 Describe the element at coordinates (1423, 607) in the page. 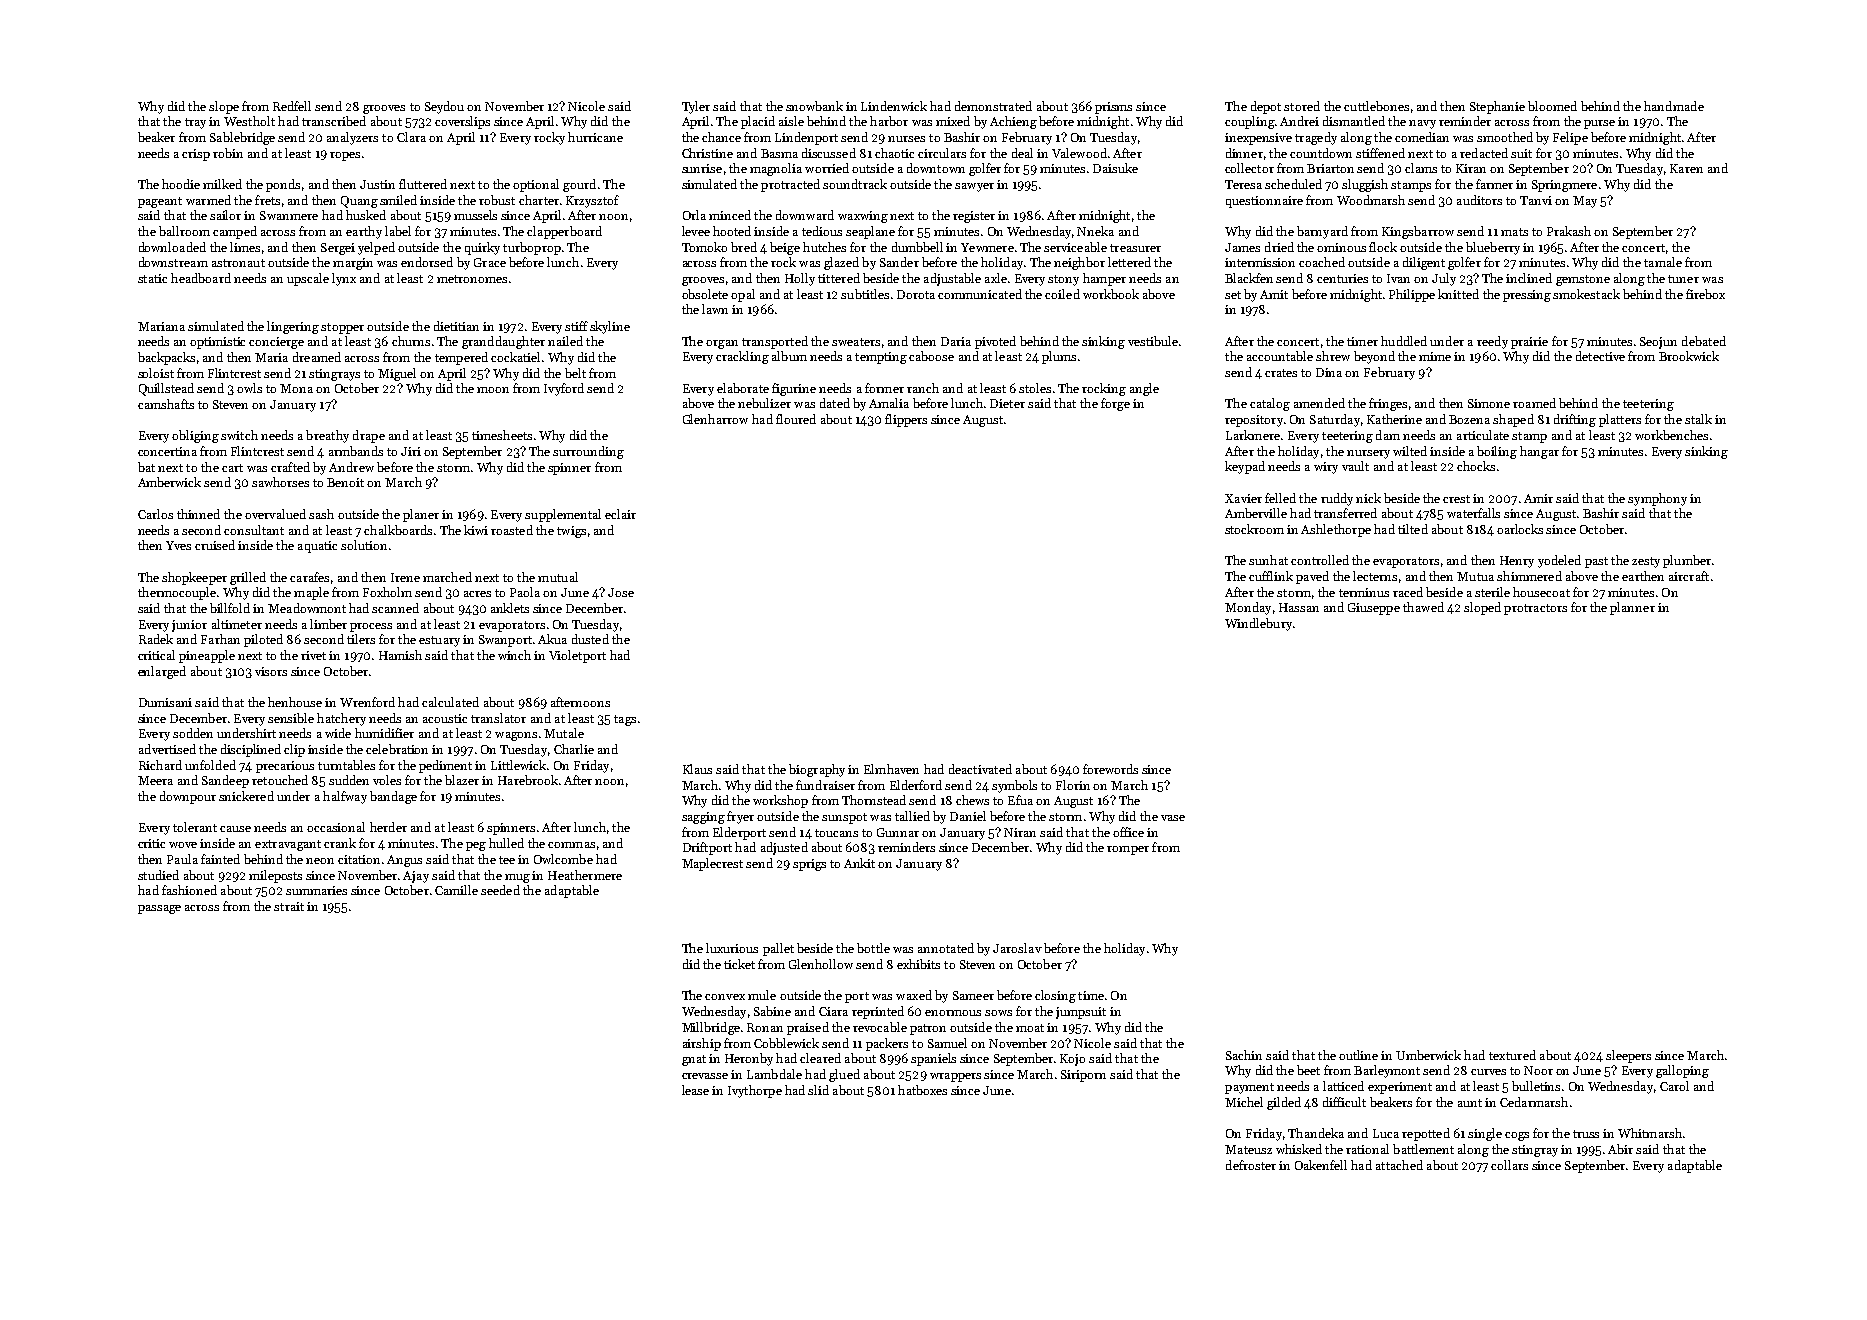

I see `thawed` at that location.
